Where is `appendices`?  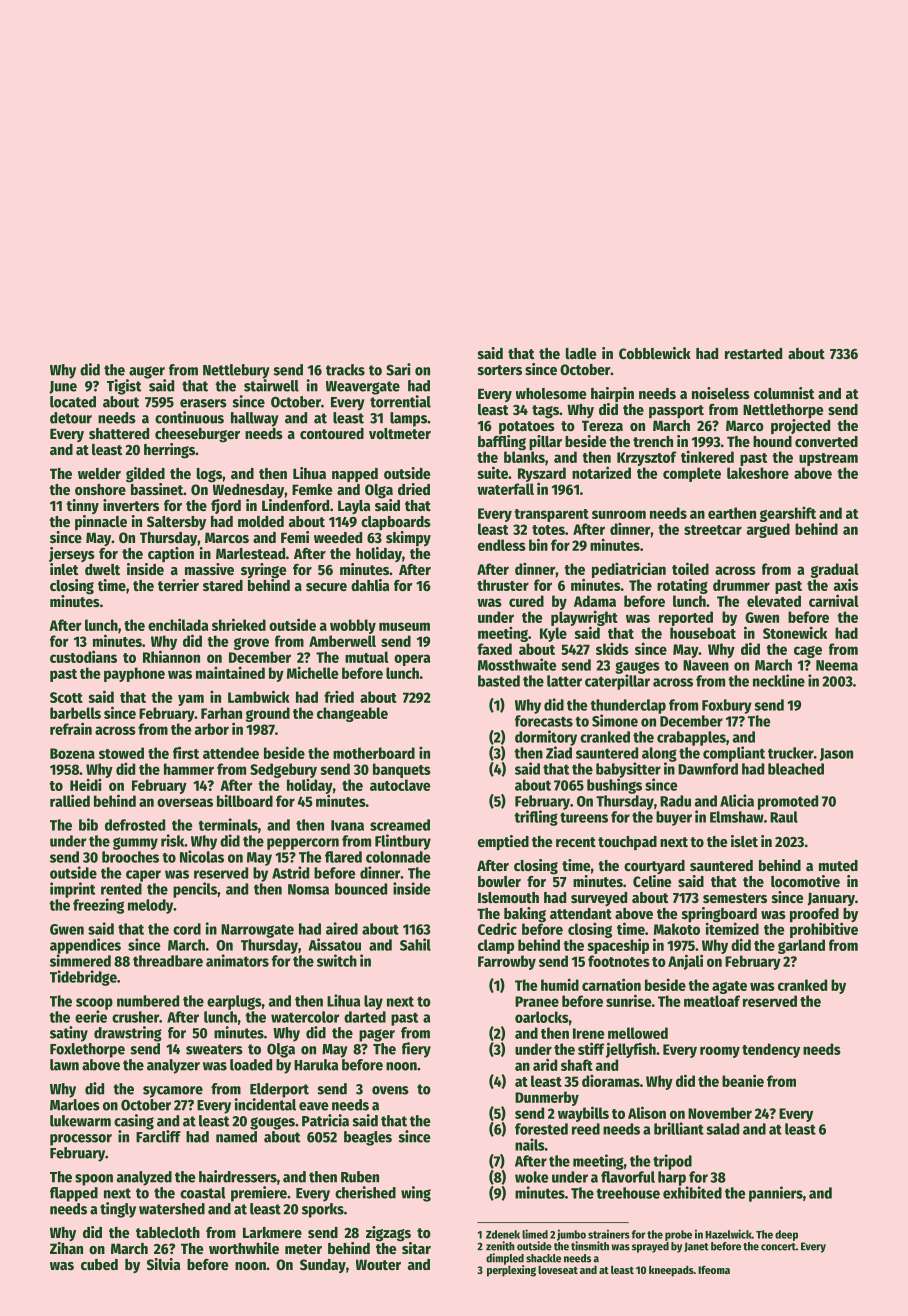
appendices is located at coordinates (85, 946).
